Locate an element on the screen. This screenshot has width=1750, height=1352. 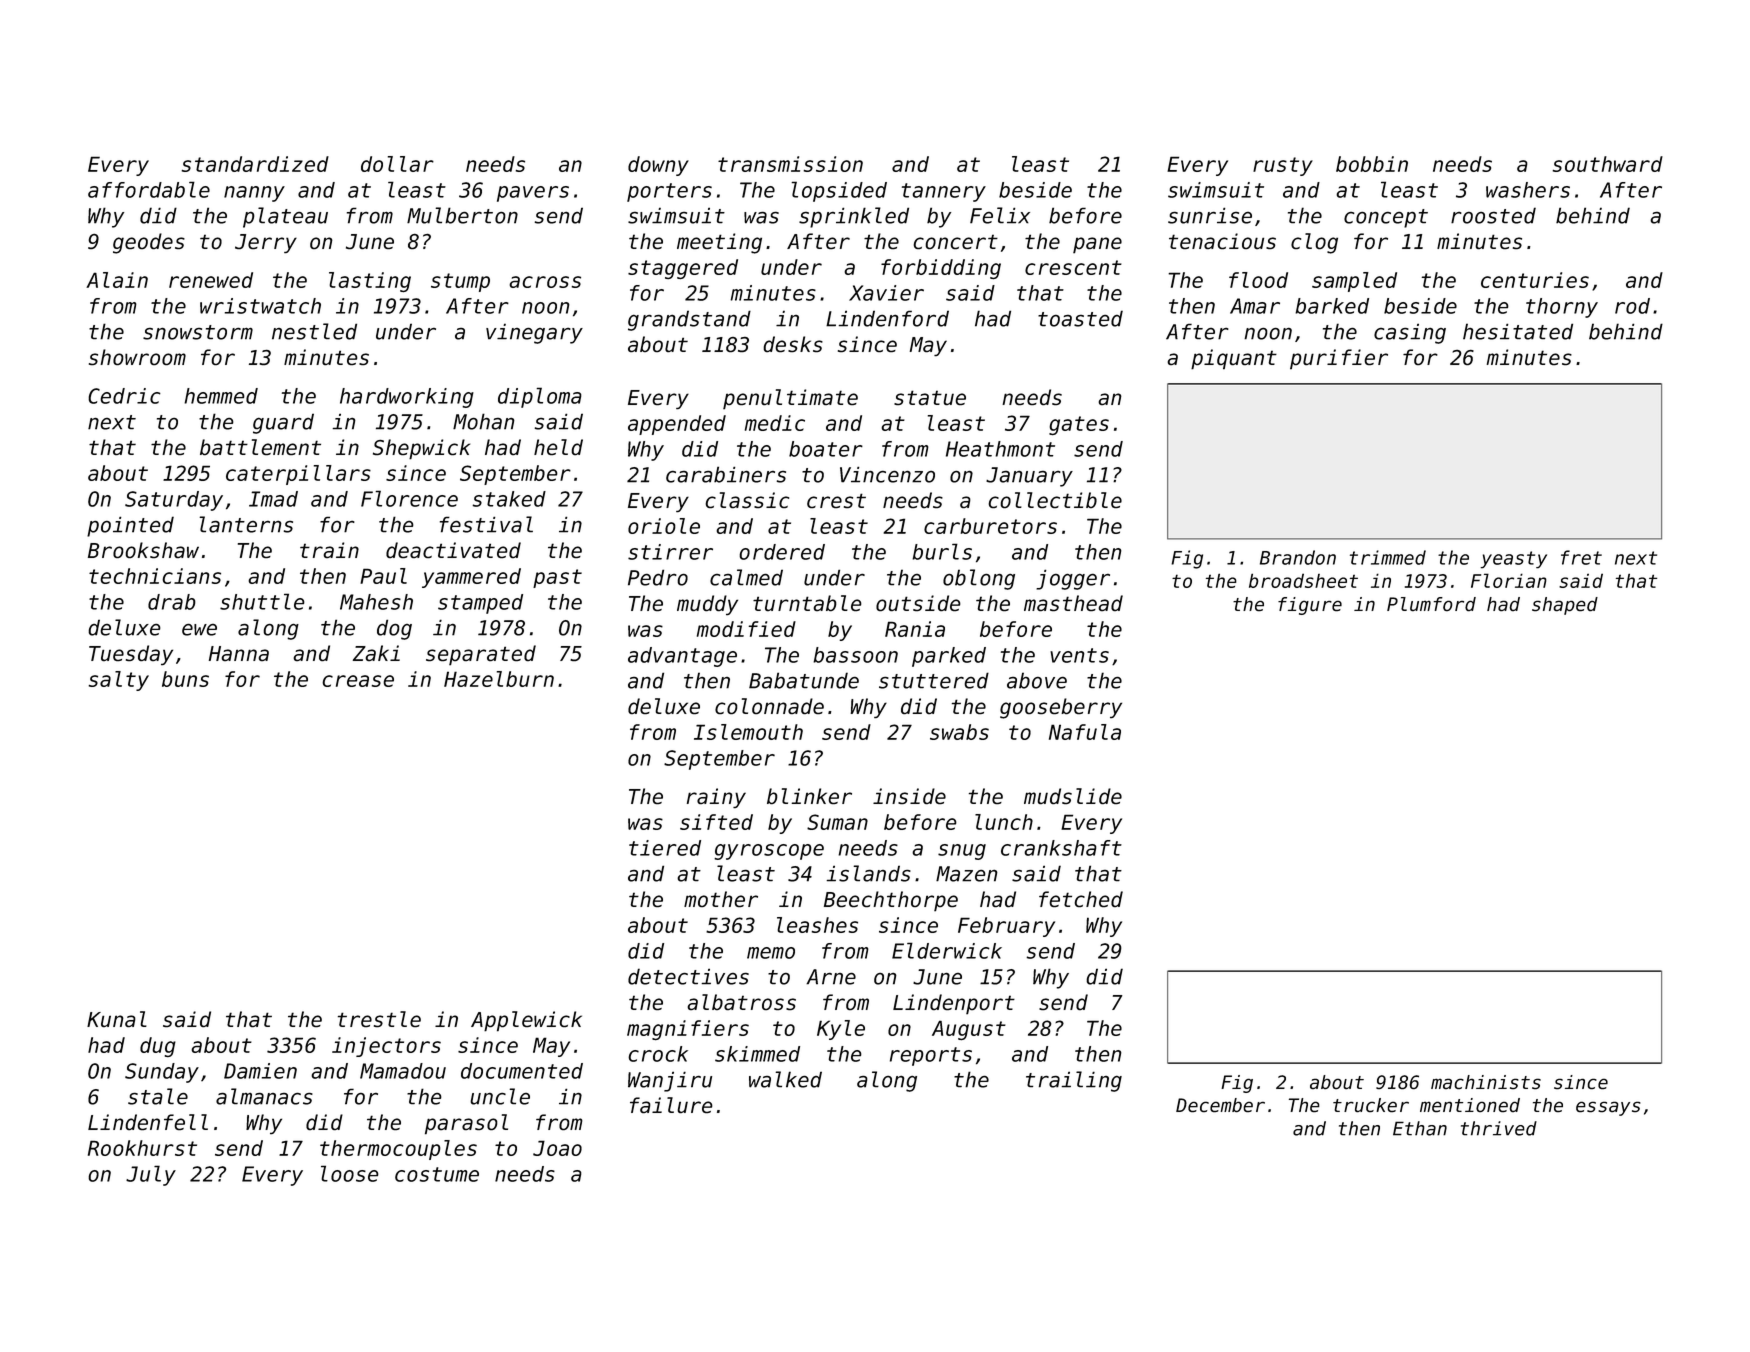
bobbin is located at coordinates (1372, 164).
